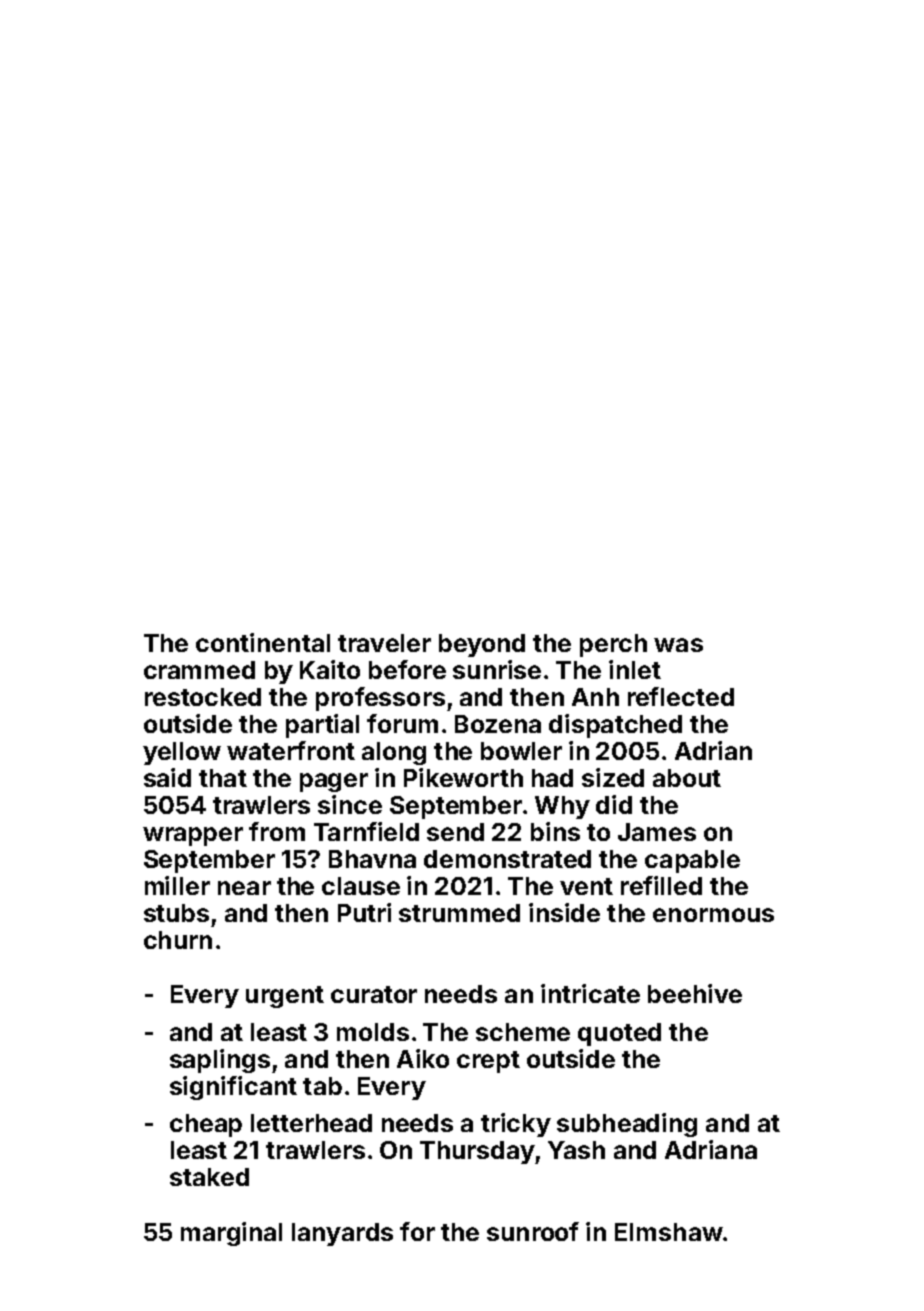  I want to click on since, so click(350, 804).
